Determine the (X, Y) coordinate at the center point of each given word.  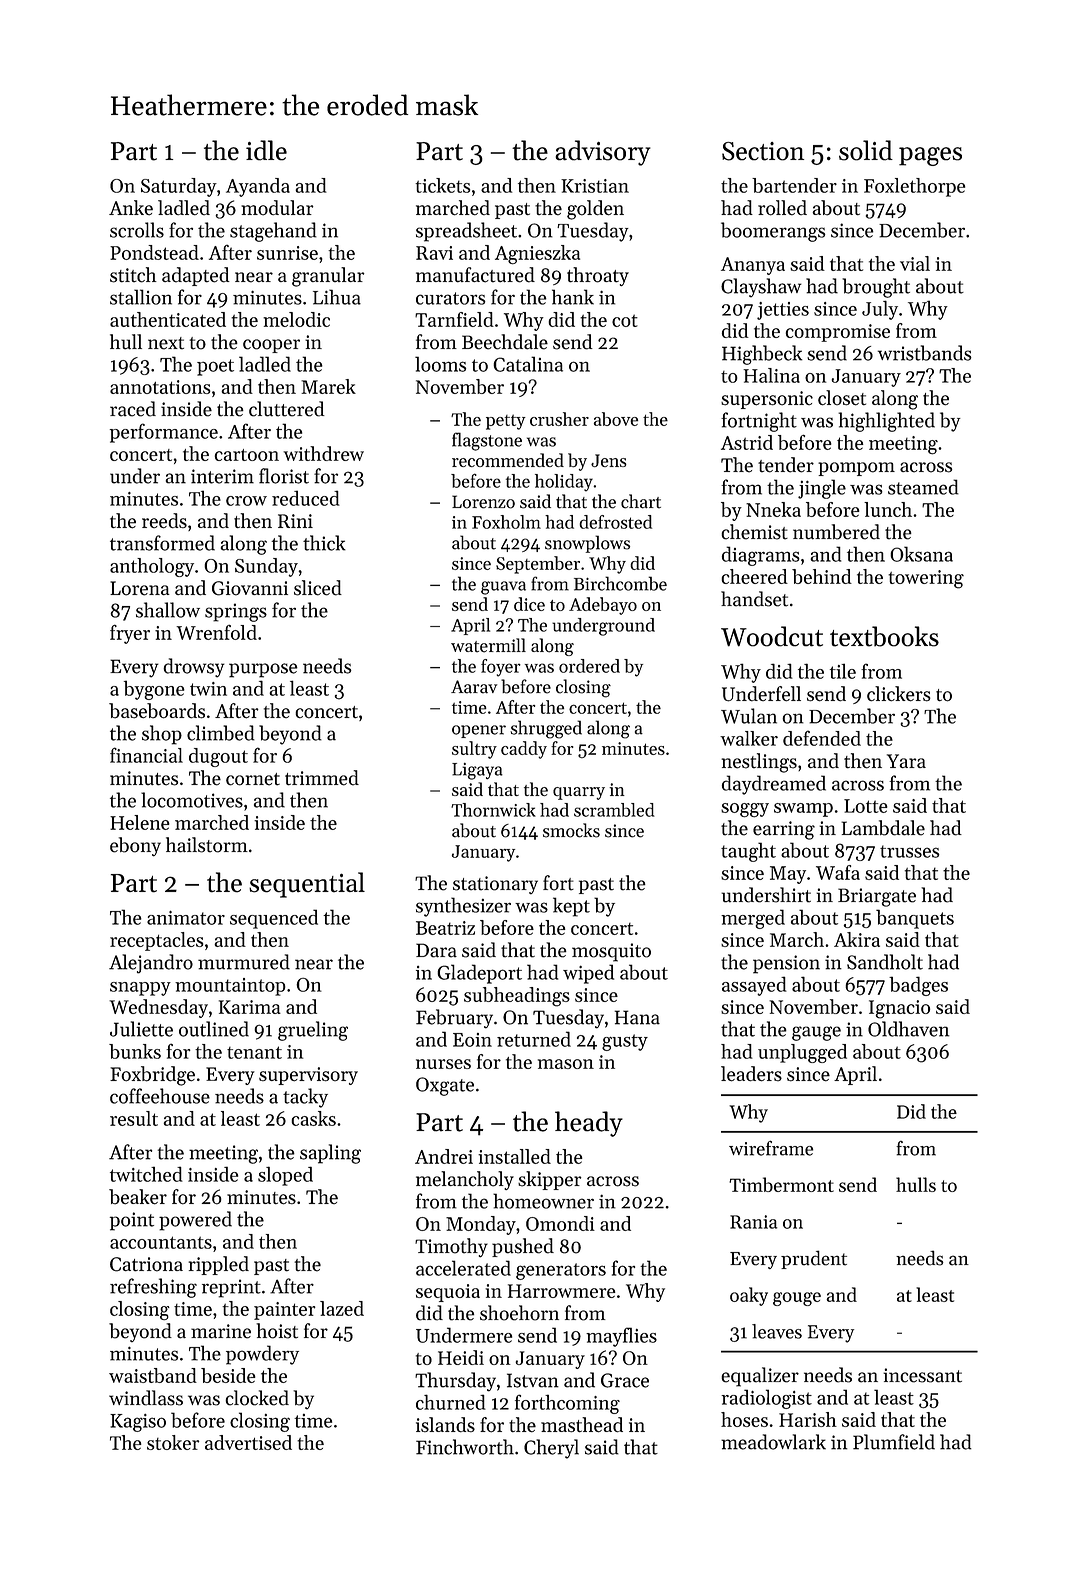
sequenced (274, 919)
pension (786, 964)
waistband (153, 1375)
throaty (598, 276)
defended (822, 738)
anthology (152, 567)
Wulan (749, 716)
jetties (783, 311)
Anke (131, 208)
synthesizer (463, 907)
